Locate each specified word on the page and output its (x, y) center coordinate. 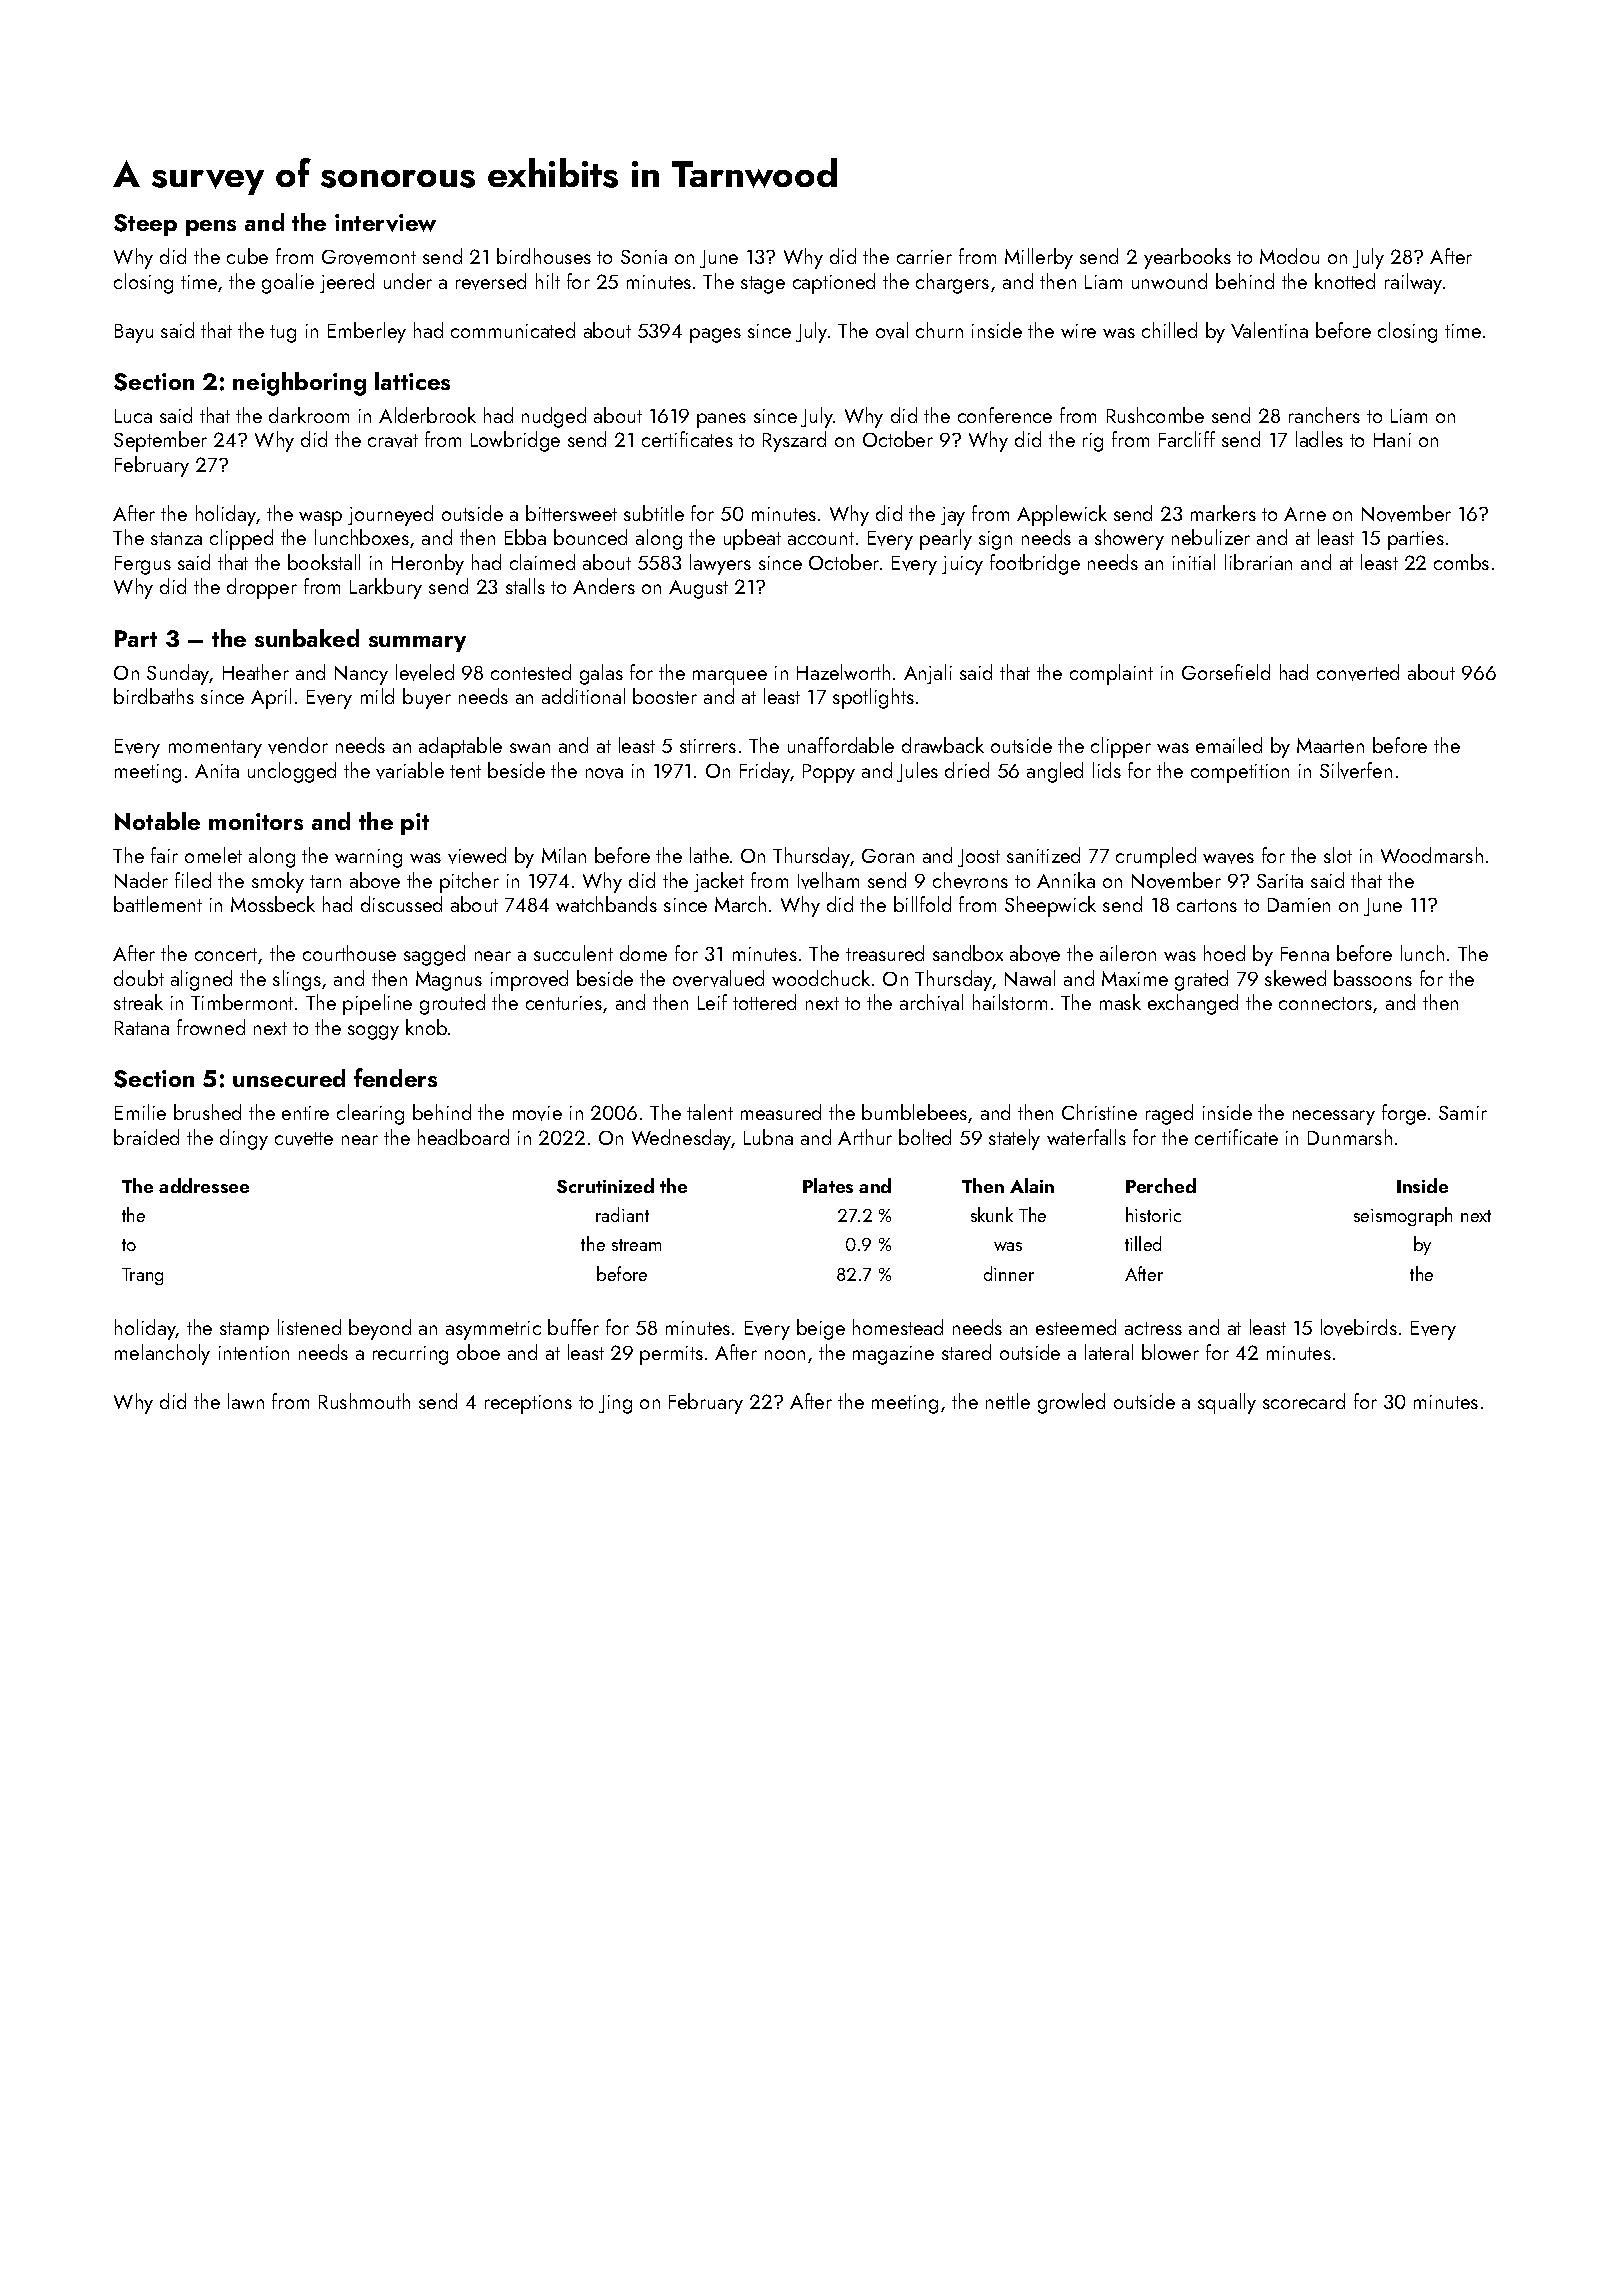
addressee (204, 1185)
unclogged (292, 772)
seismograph (1403, 1216)
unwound (1169, 281)
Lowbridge (515, 441)
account (821, 538)
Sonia (644, 257)
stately (1014, 1139)
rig (1093, 442)
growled (1071, 1403)
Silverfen (1356, 770)
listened (309, 1327)
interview (385, 223)
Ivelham (828, 880)
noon (785, 1355)
